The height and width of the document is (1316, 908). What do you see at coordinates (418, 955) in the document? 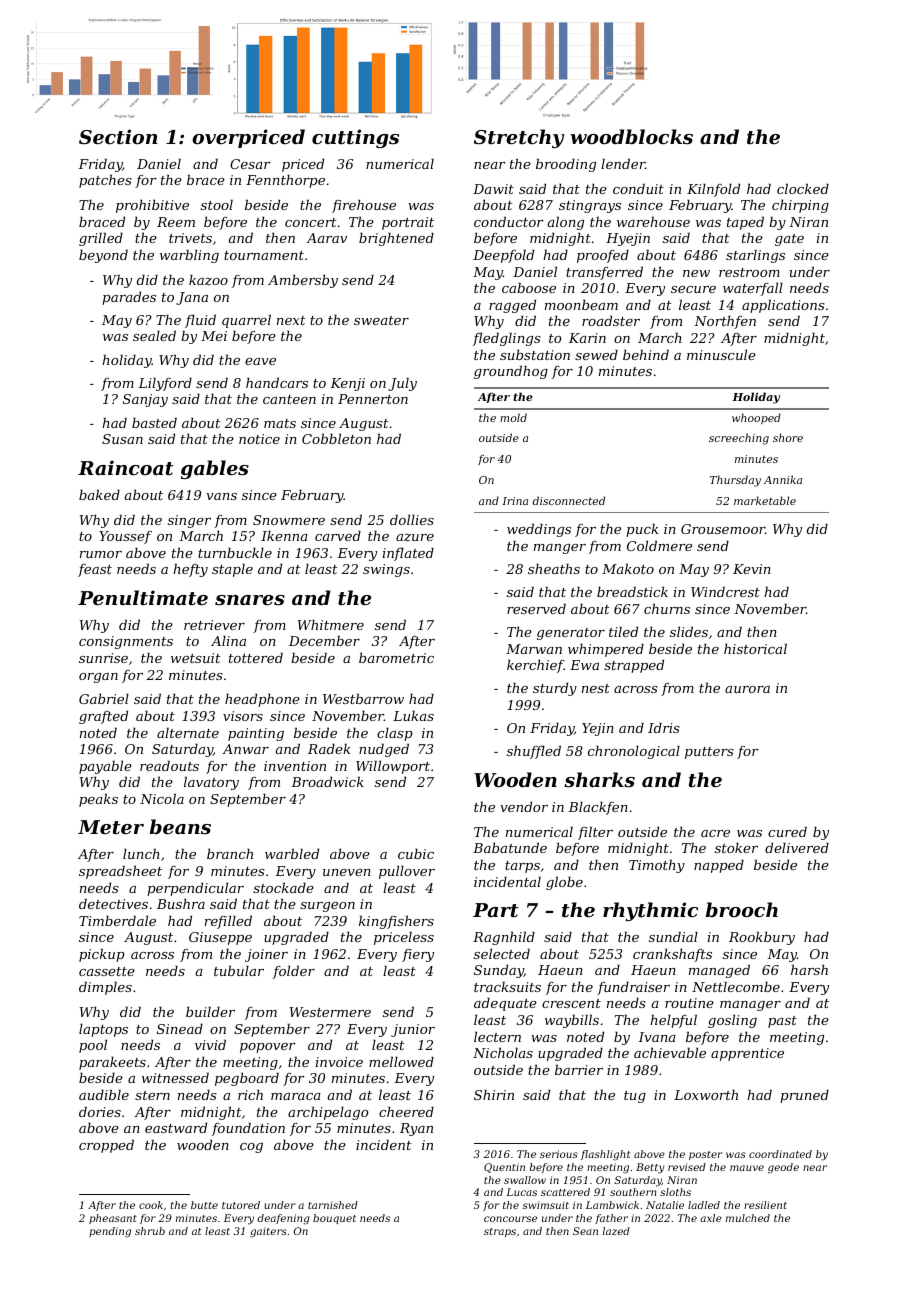
I see `fiery` at bounding box center [418, 955].
